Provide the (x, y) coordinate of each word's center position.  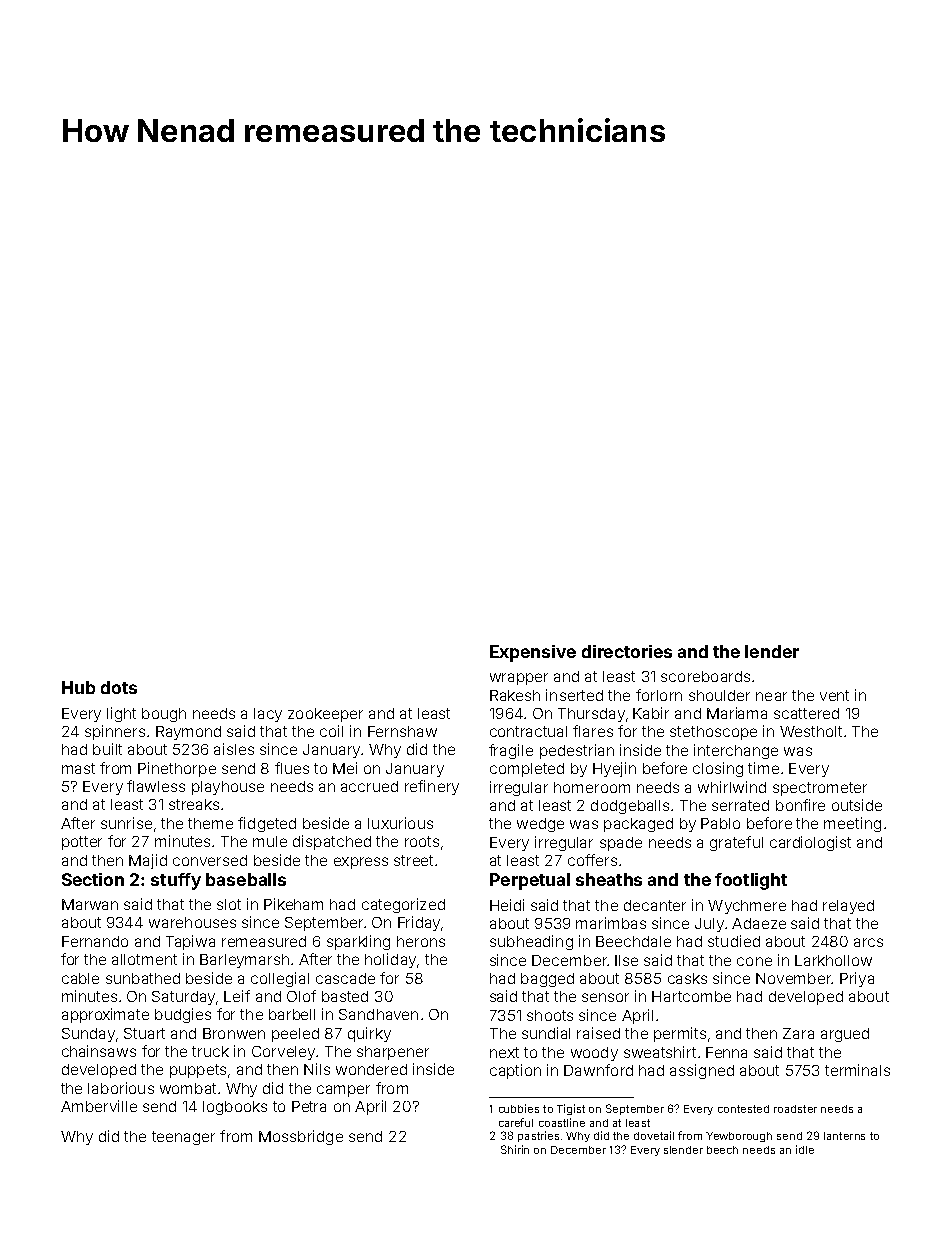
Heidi (507, 905)
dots (119, 687)
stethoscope (713, 733)
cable (80, 978)
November (793, 978)
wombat (188, 1088)
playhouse (228, 788)
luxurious (400, 823)
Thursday (591, 715)
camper (343, 1091)
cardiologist (810, 843)
